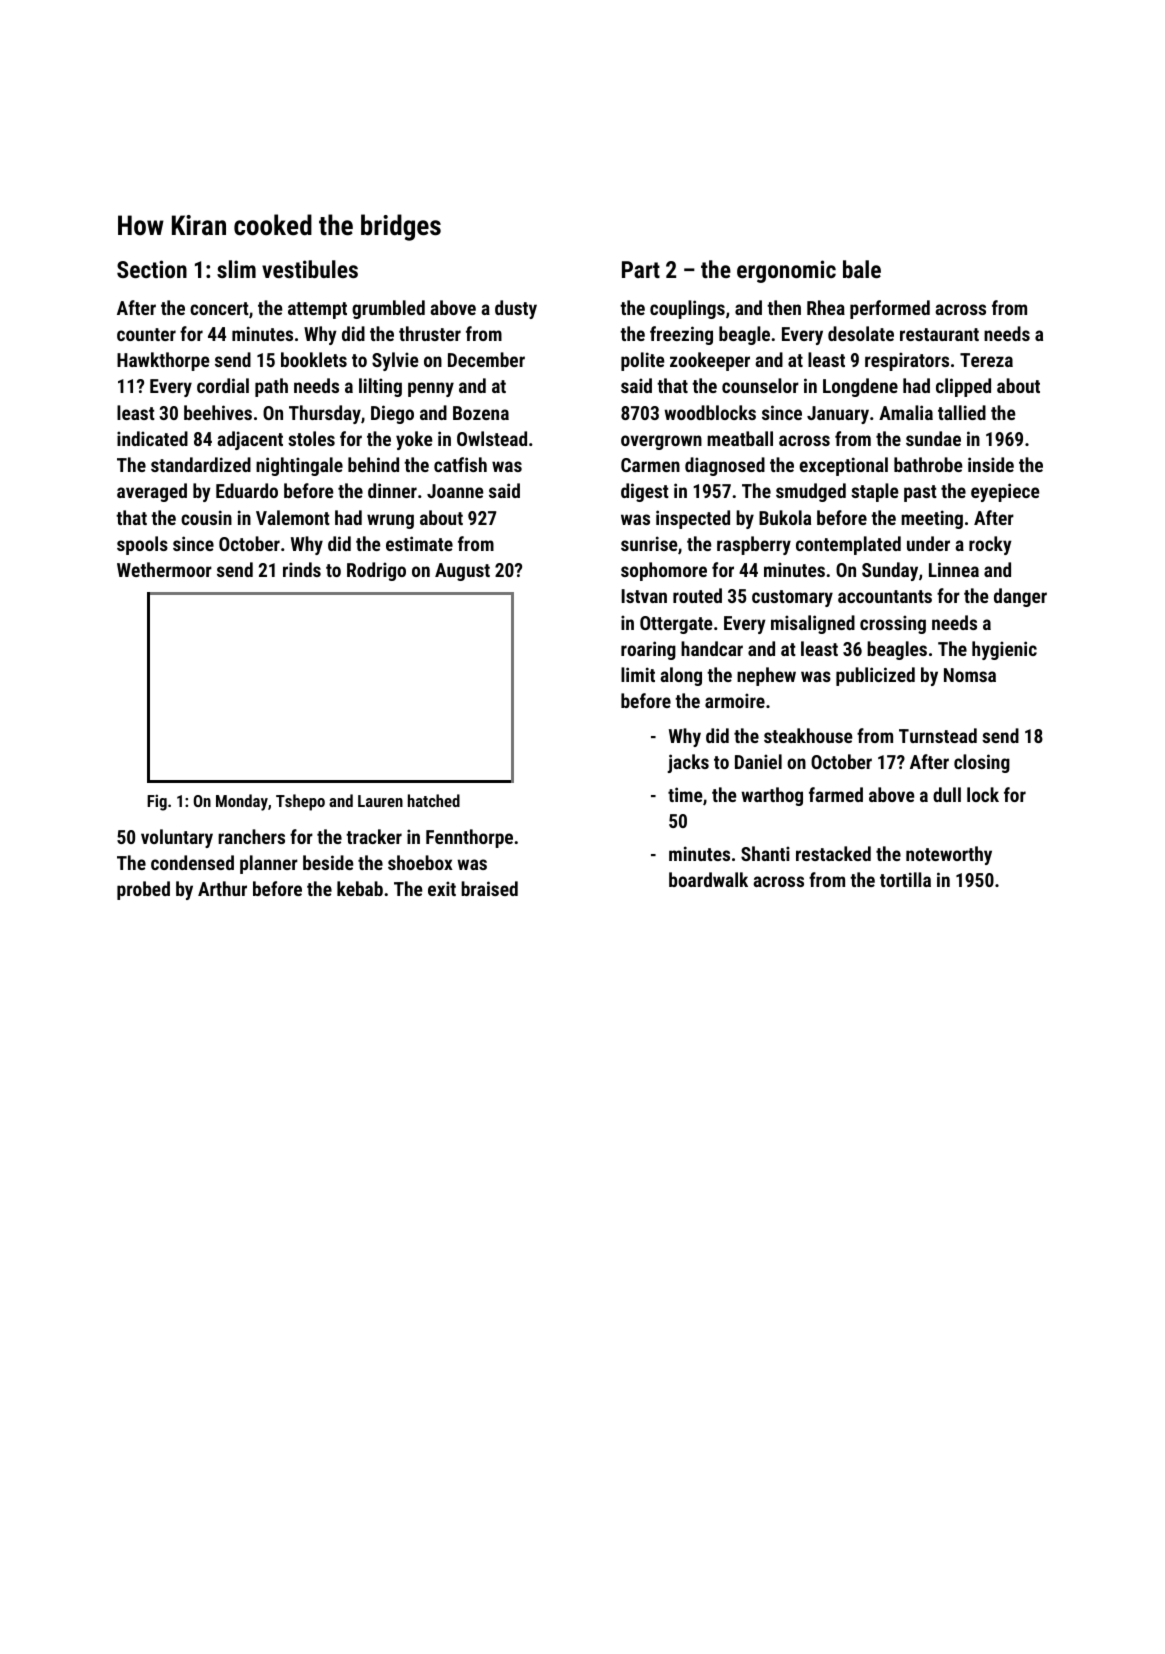  I want to click on Valemont, so click(293, 517).
